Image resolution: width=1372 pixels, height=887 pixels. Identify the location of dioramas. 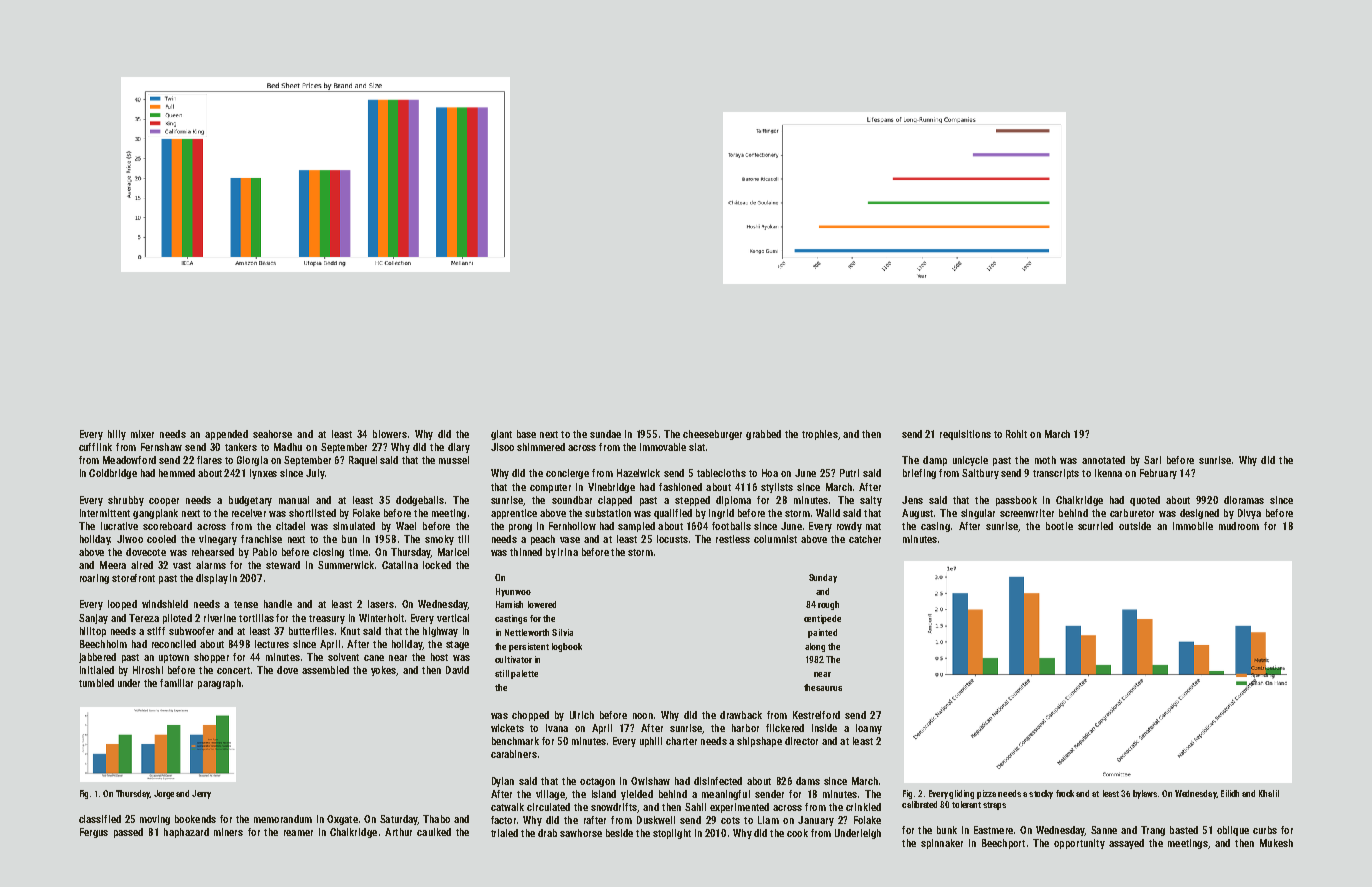
(1244, 500).
